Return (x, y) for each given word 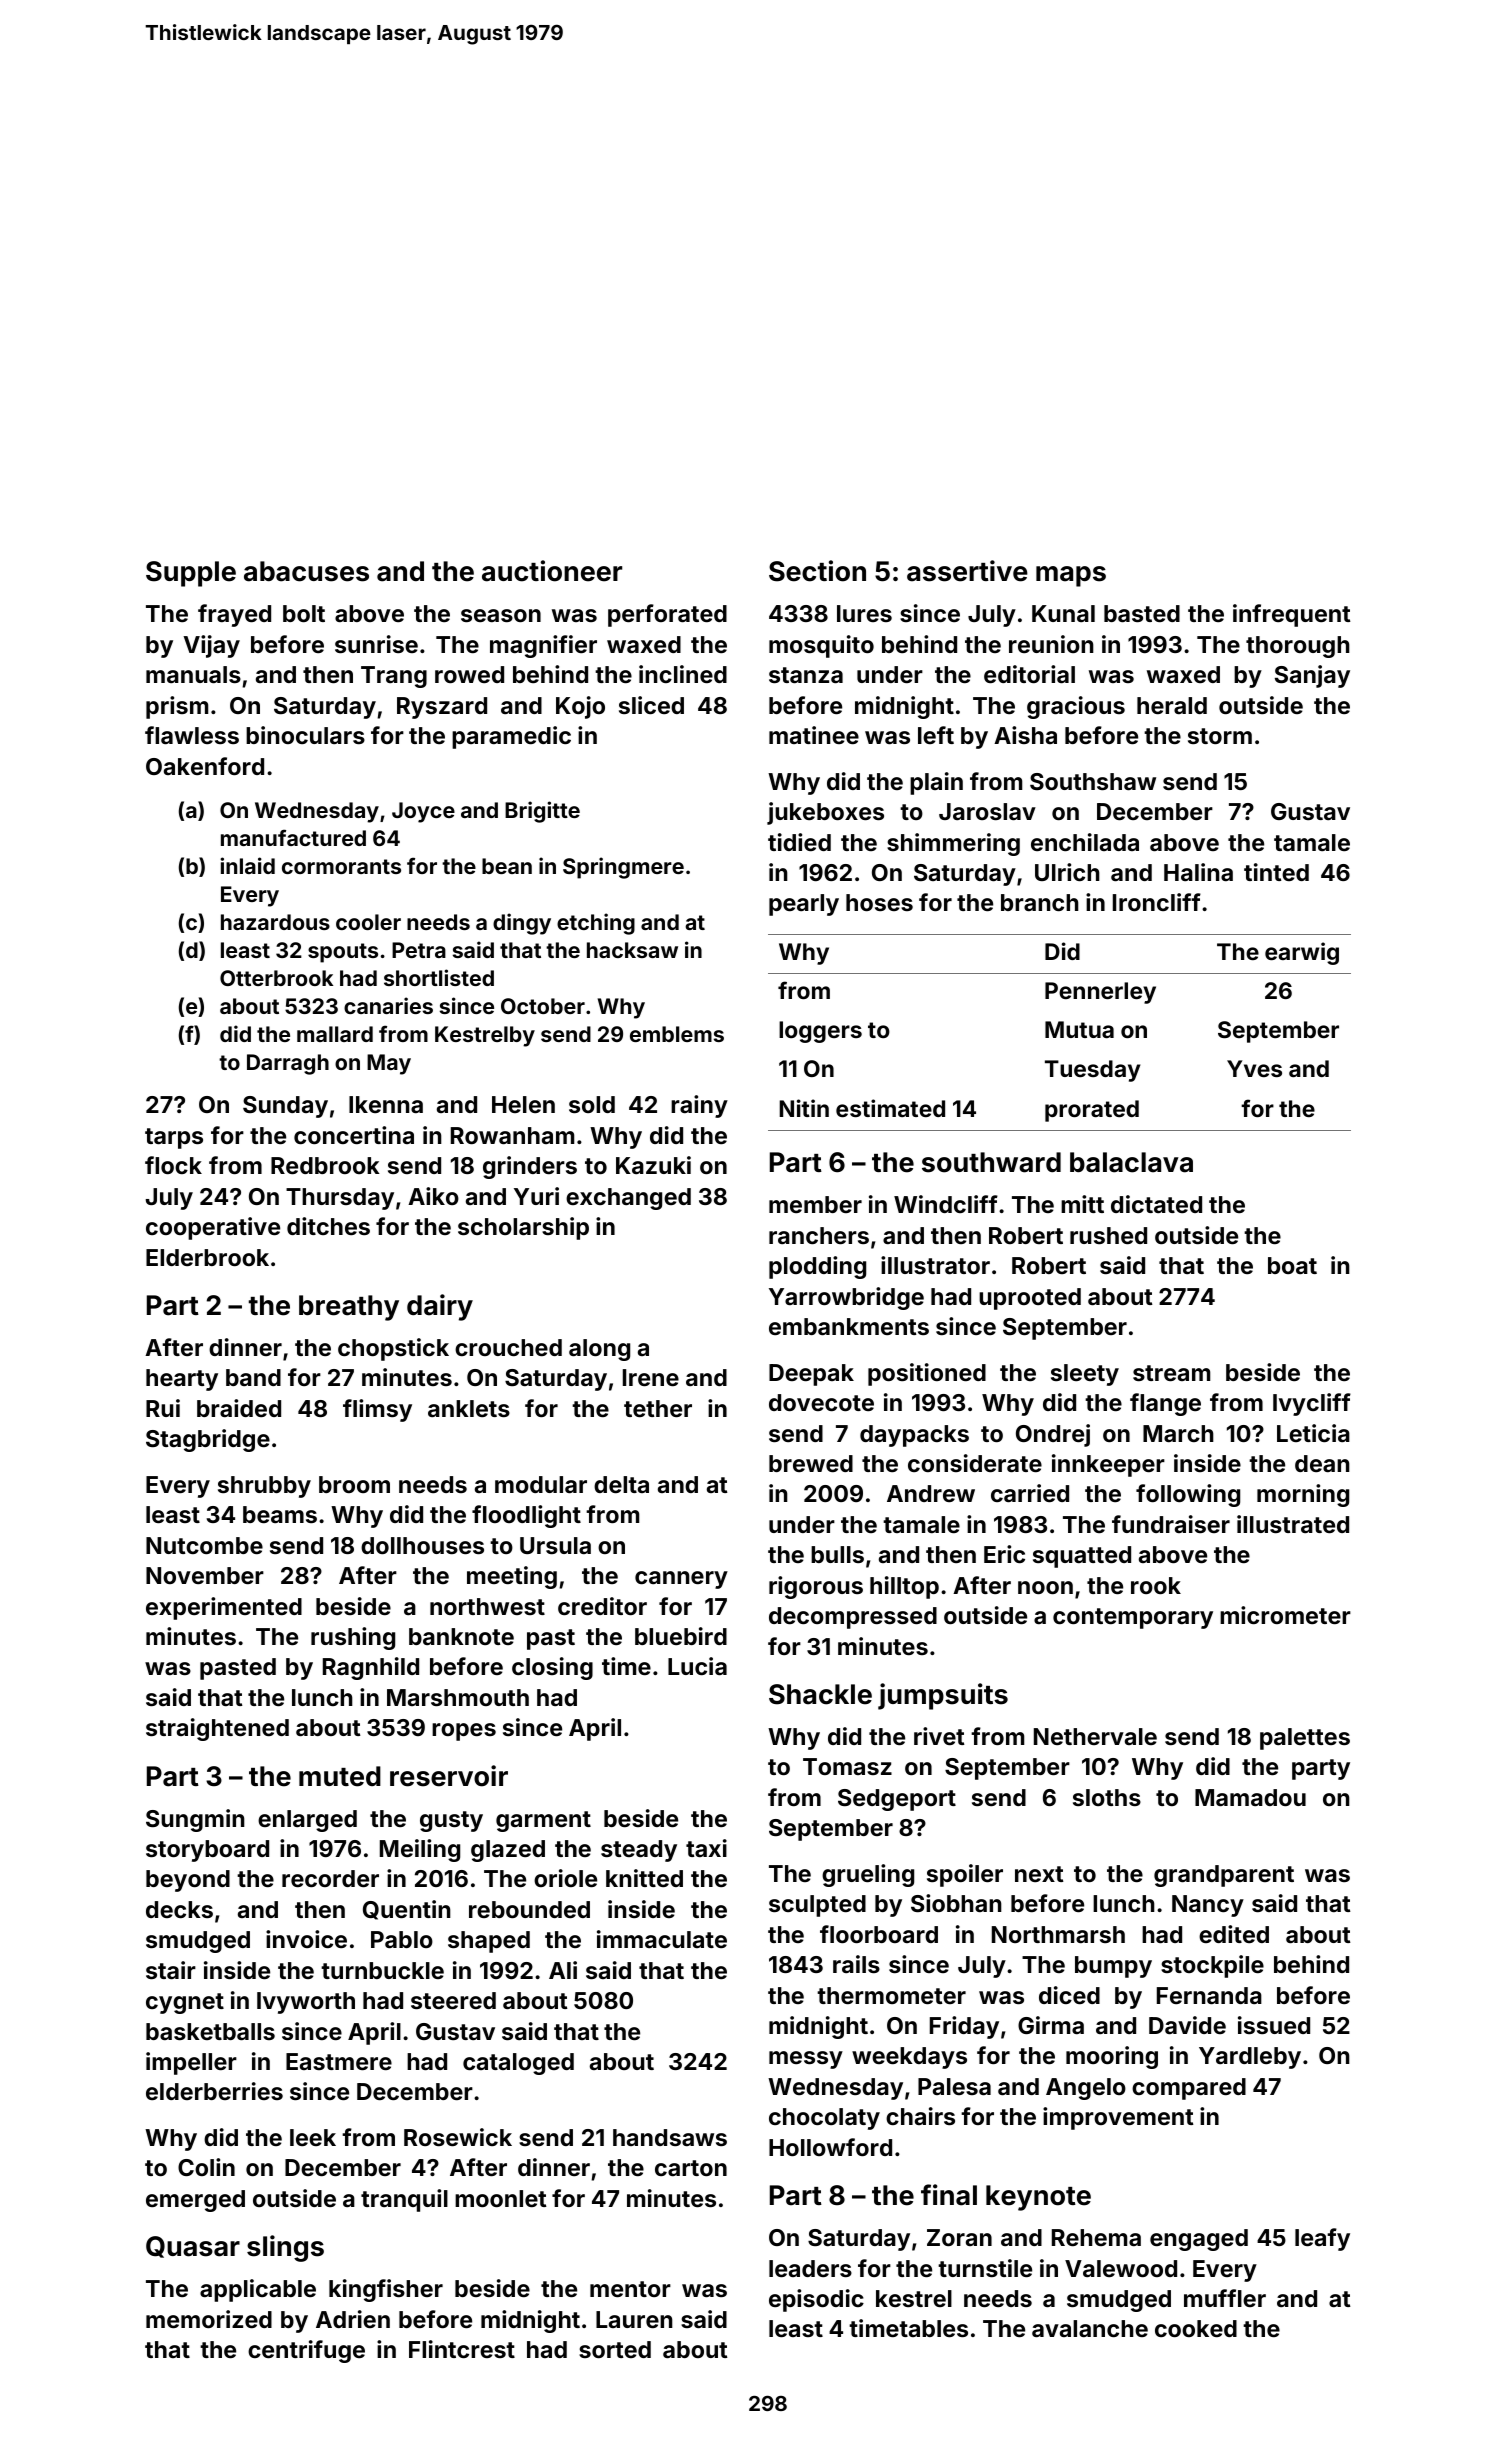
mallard (335, 1034)
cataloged (518, 2064)
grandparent (1224, 1876)
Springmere (623, 868)
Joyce (423, 812)
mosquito (821, 646)
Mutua (1079, 1029)
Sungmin (195, 1820)
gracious (1076, 707)
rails (856, 1964)
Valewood (1121, 2268)
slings (285, 2248)
